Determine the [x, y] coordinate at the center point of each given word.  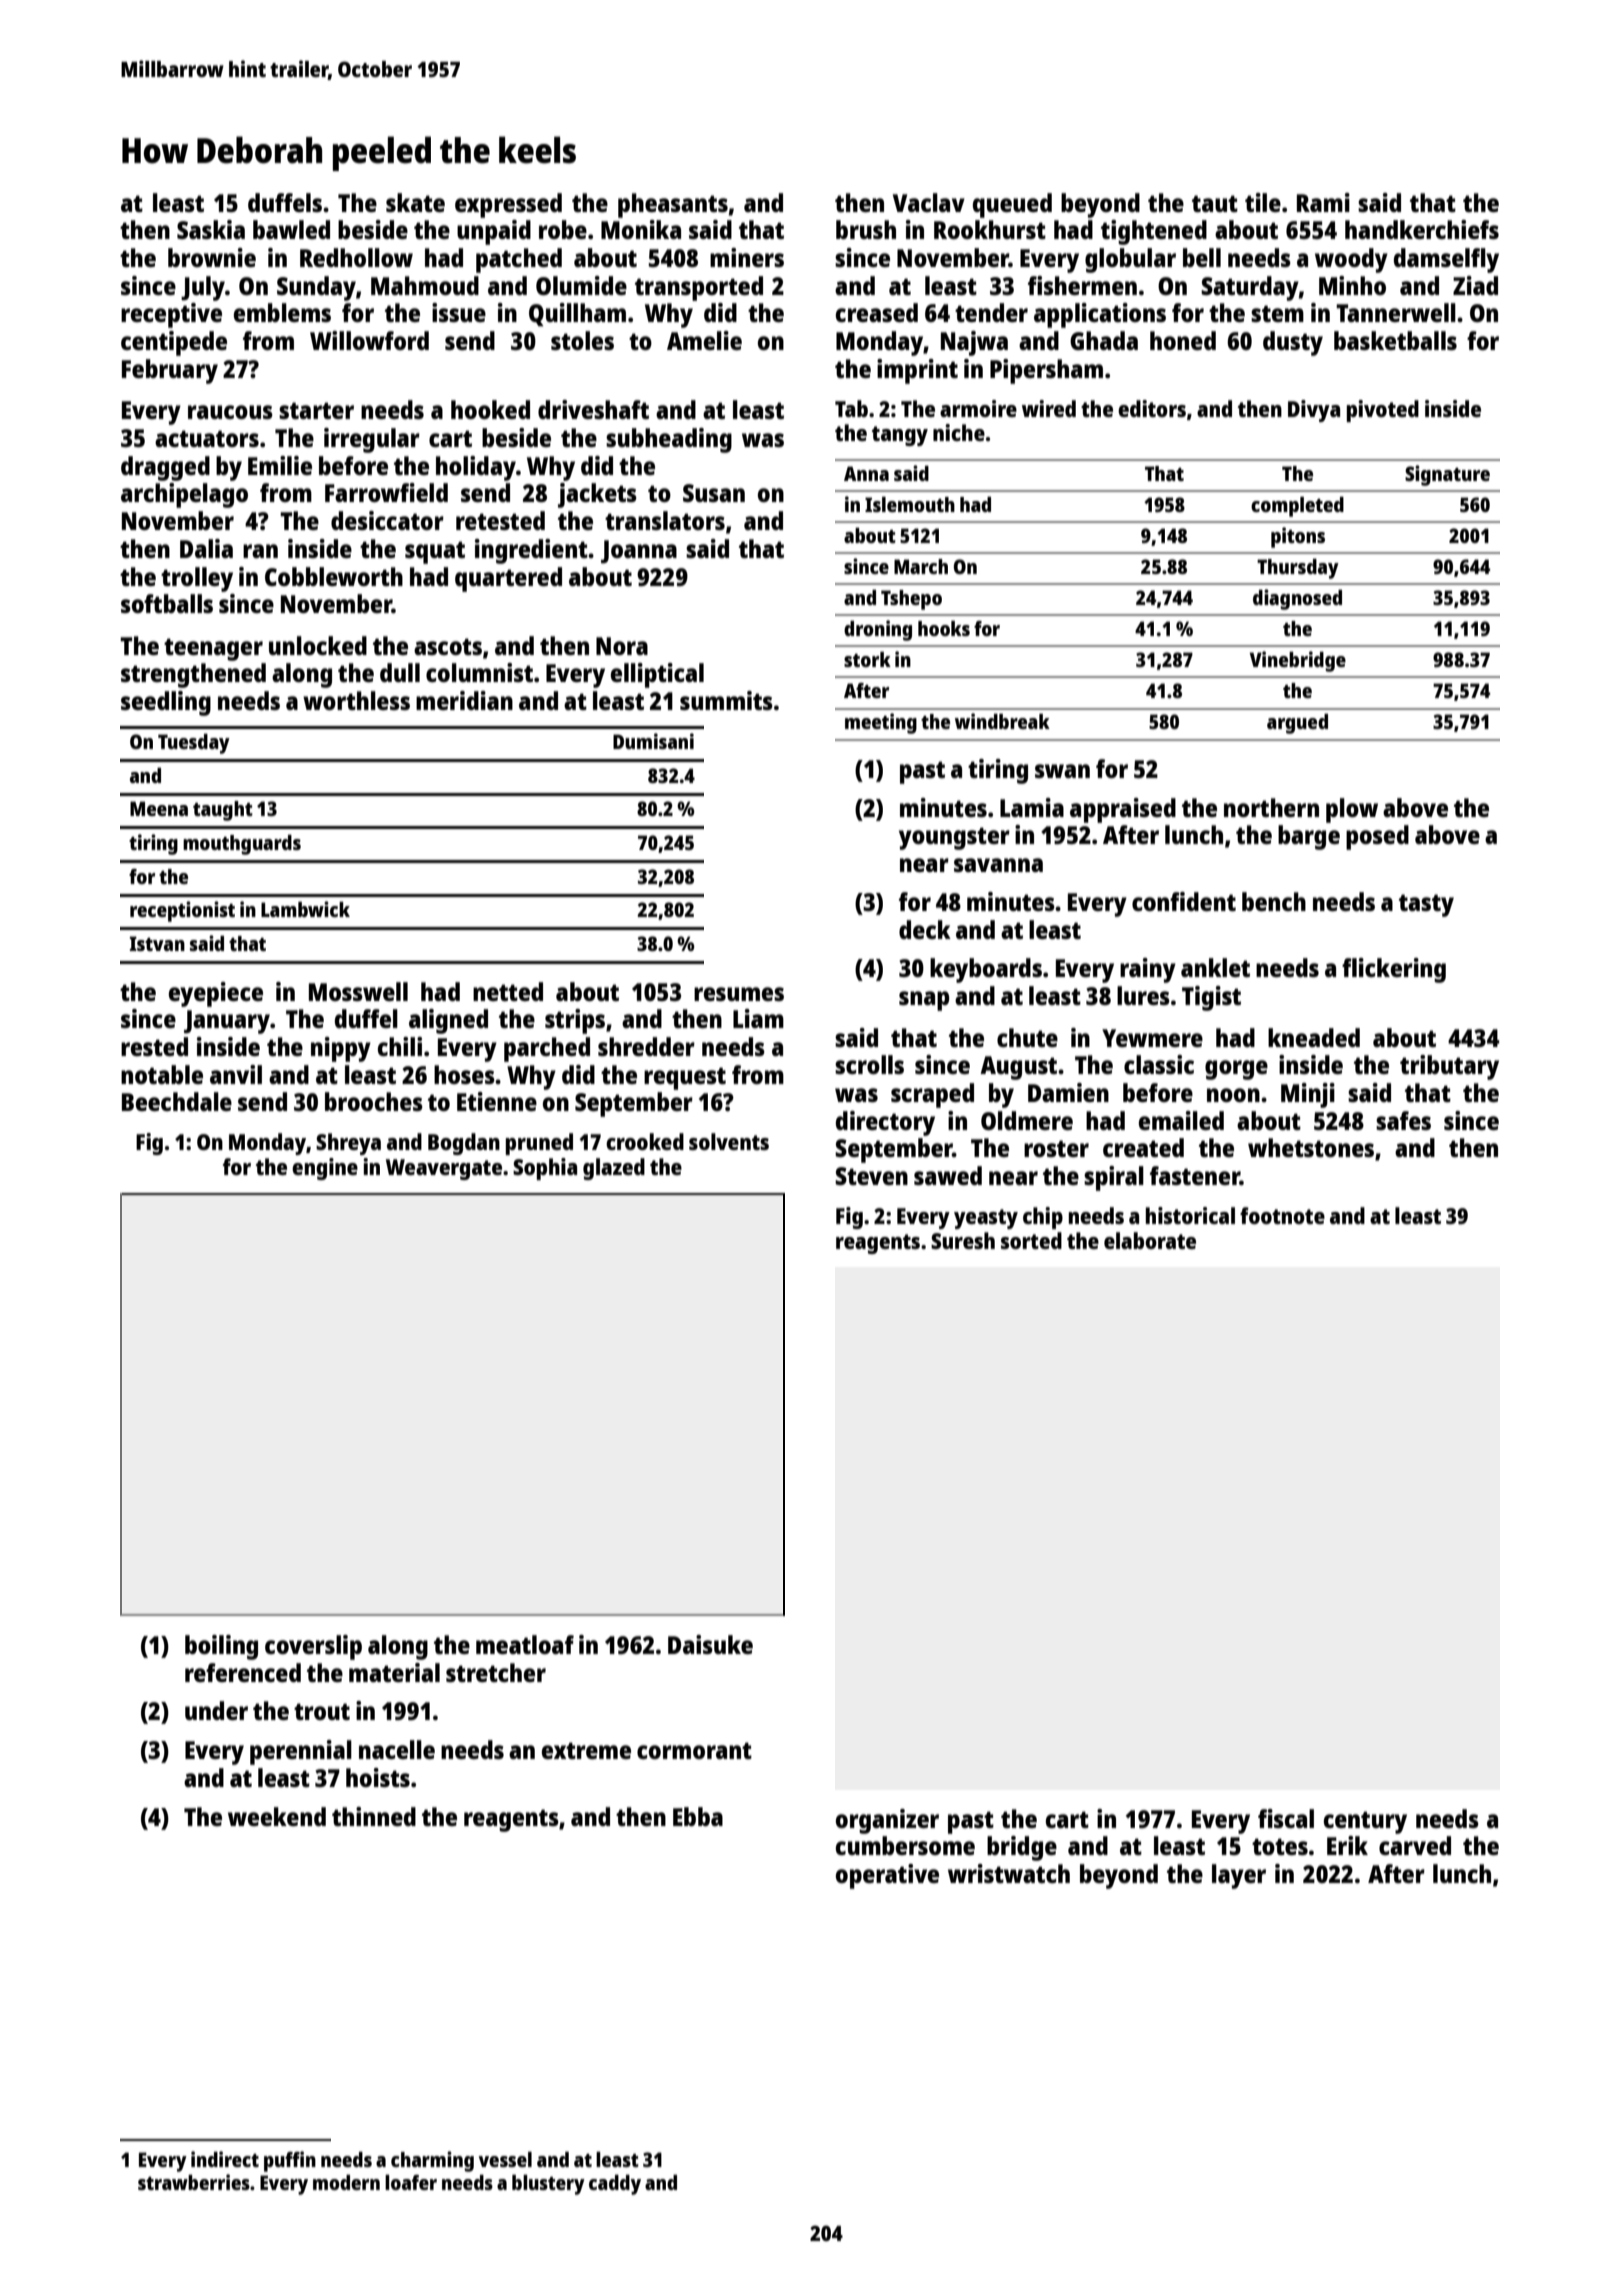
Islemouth [910, 504]
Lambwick [305, 909]
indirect [225, 2159]
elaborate [1150, 1240]
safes [1403, 1120]
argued [1297, 724]
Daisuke [710, 1644]
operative [887, 1876]
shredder [646, 1046]
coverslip [313, 1647]
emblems [282, 312]
